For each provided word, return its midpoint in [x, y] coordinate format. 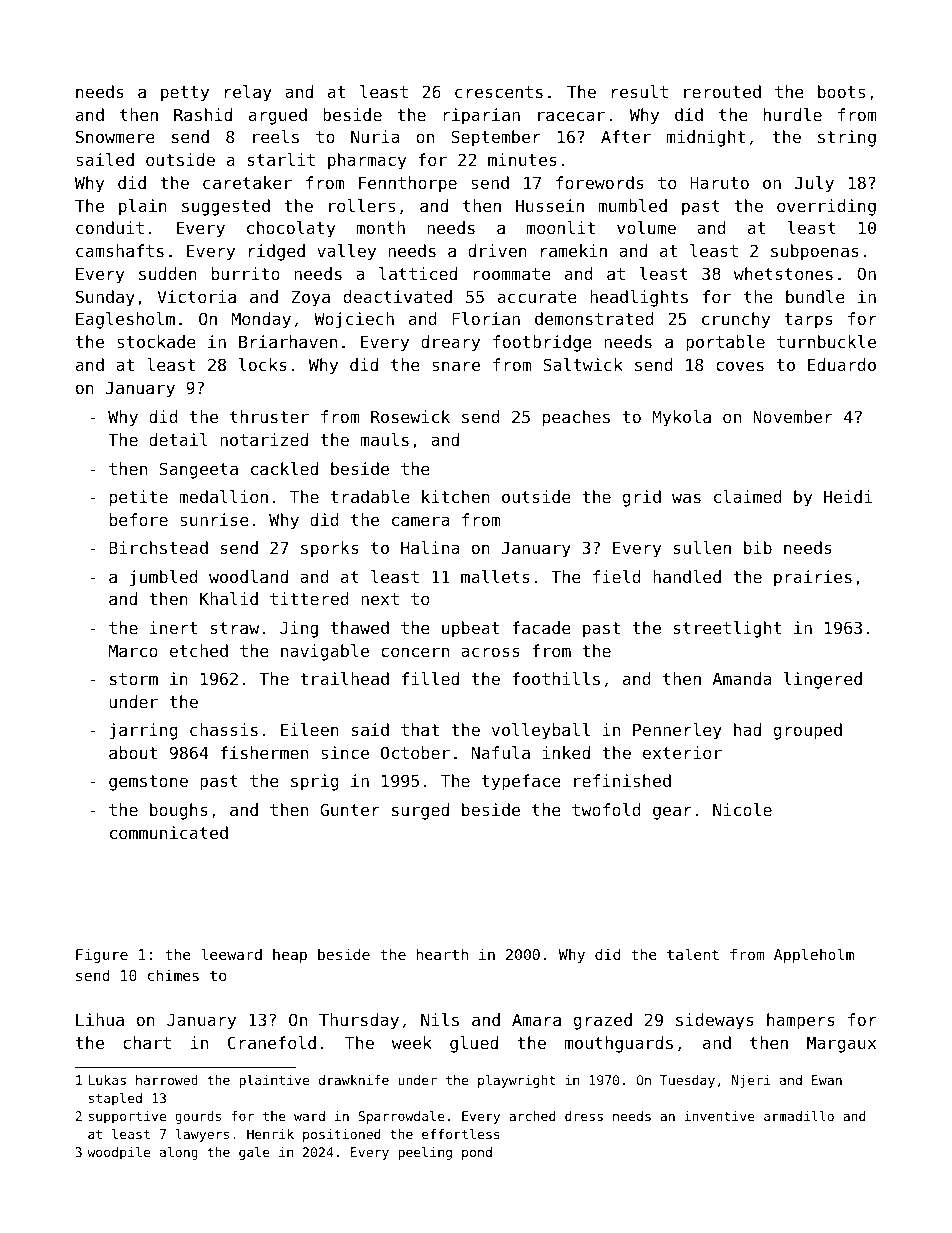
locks [263, 364]
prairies [813, 578]
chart [147, 1042]
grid [642, 498]
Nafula [501, 752]
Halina [430, 547]
